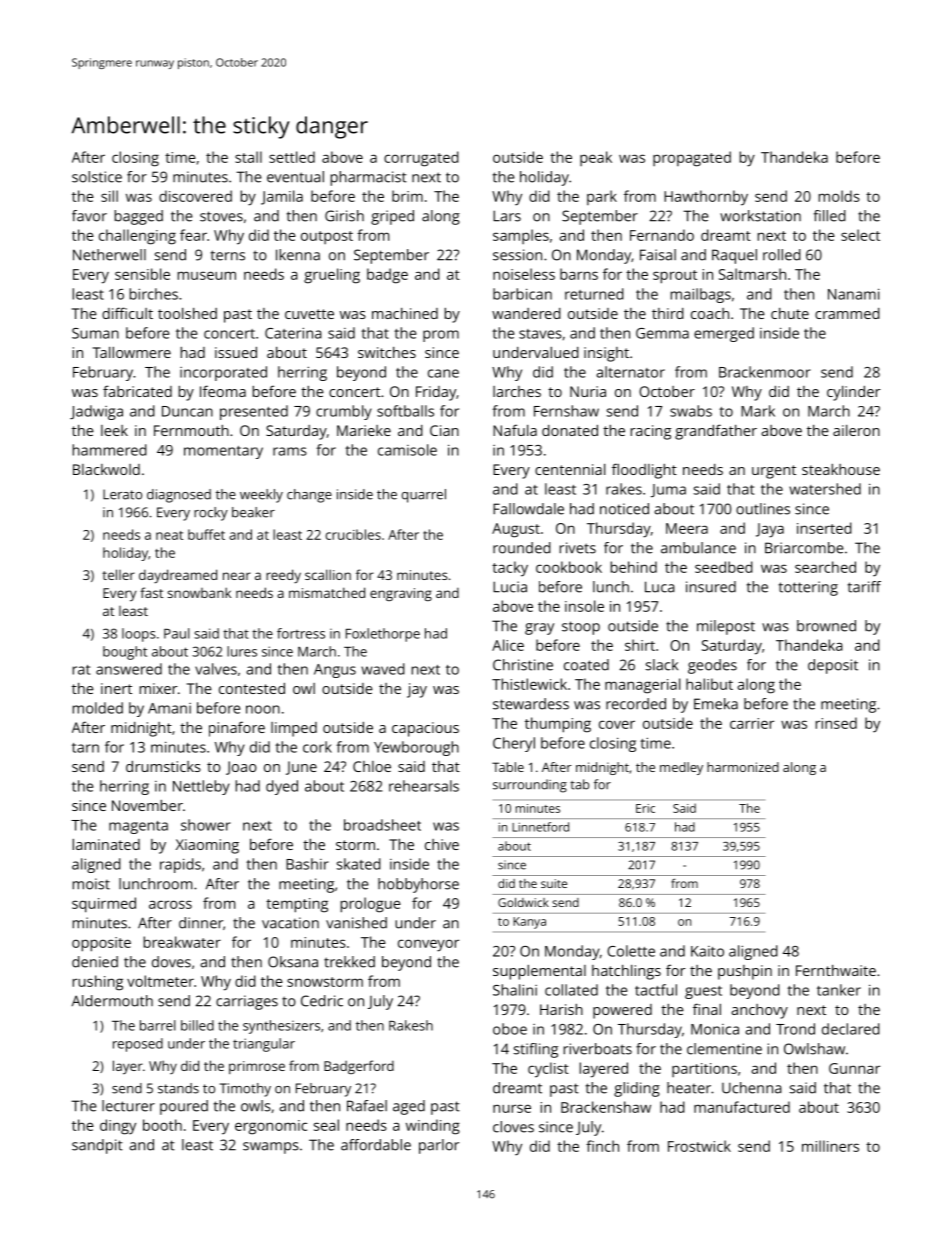 This screenshot has width=952, height=1233. I want to click on milliners, so click(830, 1146).
